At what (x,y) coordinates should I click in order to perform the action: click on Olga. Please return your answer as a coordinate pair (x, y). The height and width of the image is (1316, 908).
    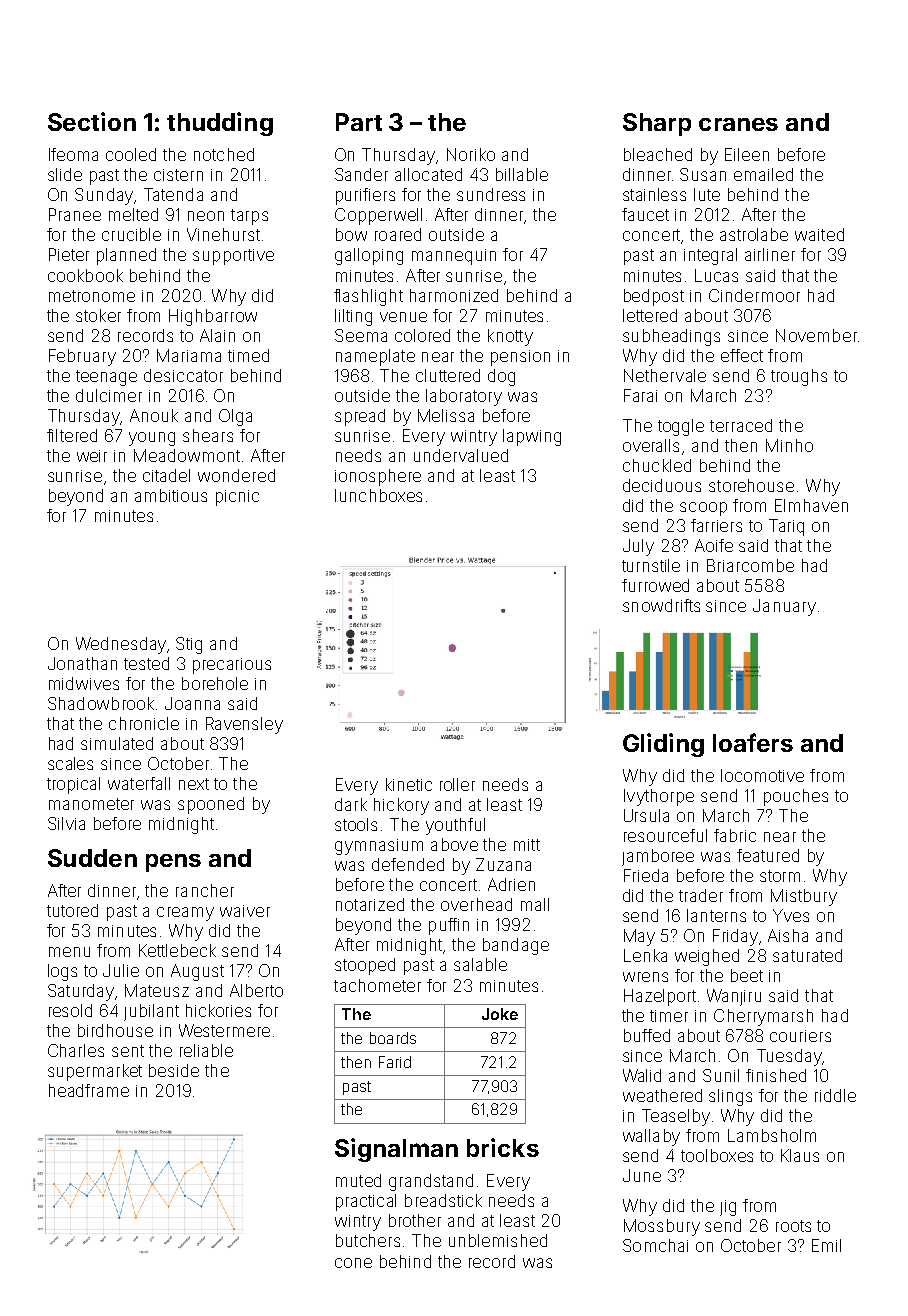
    Looking at the image, I should click on (235, 417).
